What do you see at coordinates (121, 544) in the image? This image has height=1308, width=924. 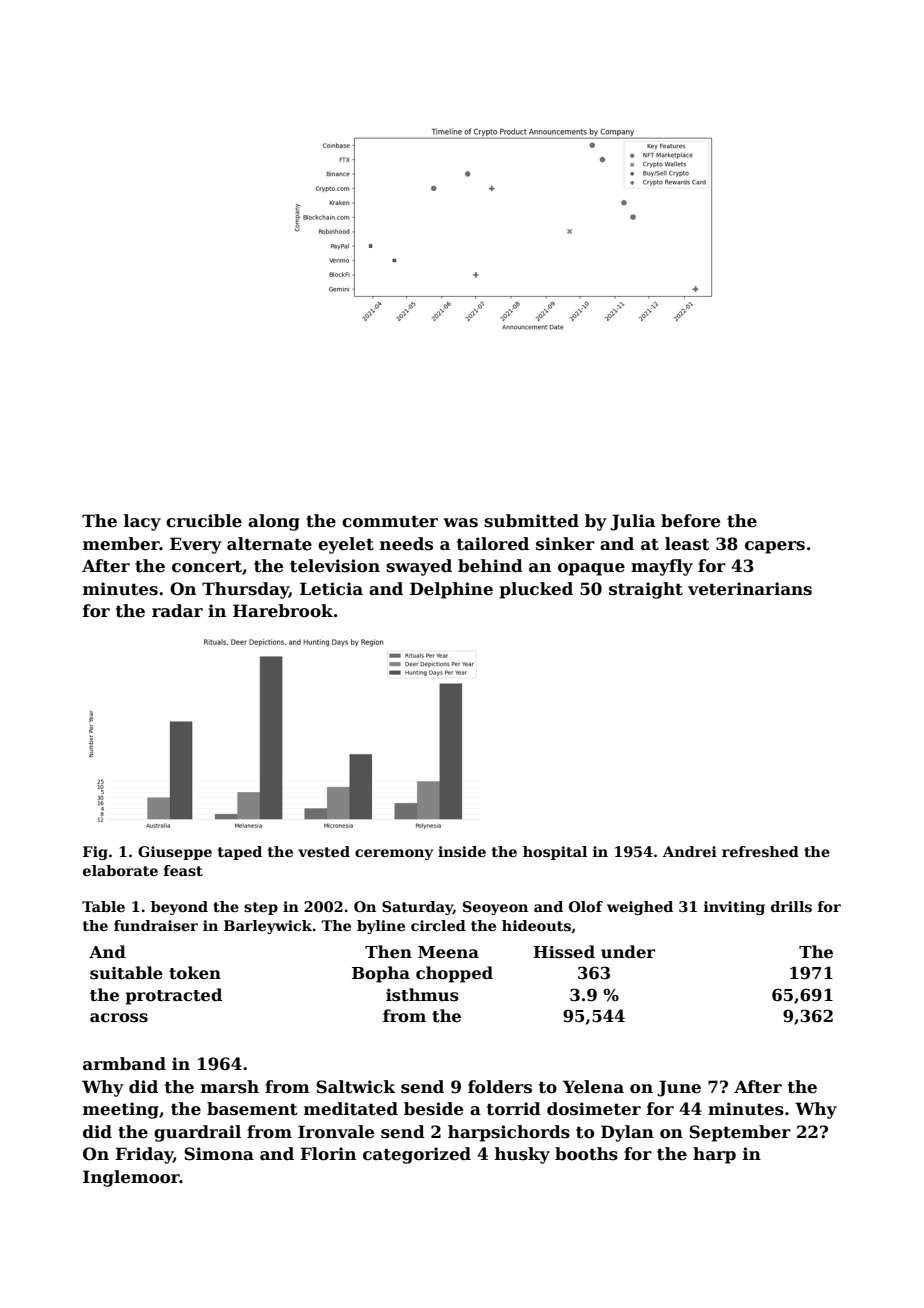 I see `member` at bounding box center [121, 544].
